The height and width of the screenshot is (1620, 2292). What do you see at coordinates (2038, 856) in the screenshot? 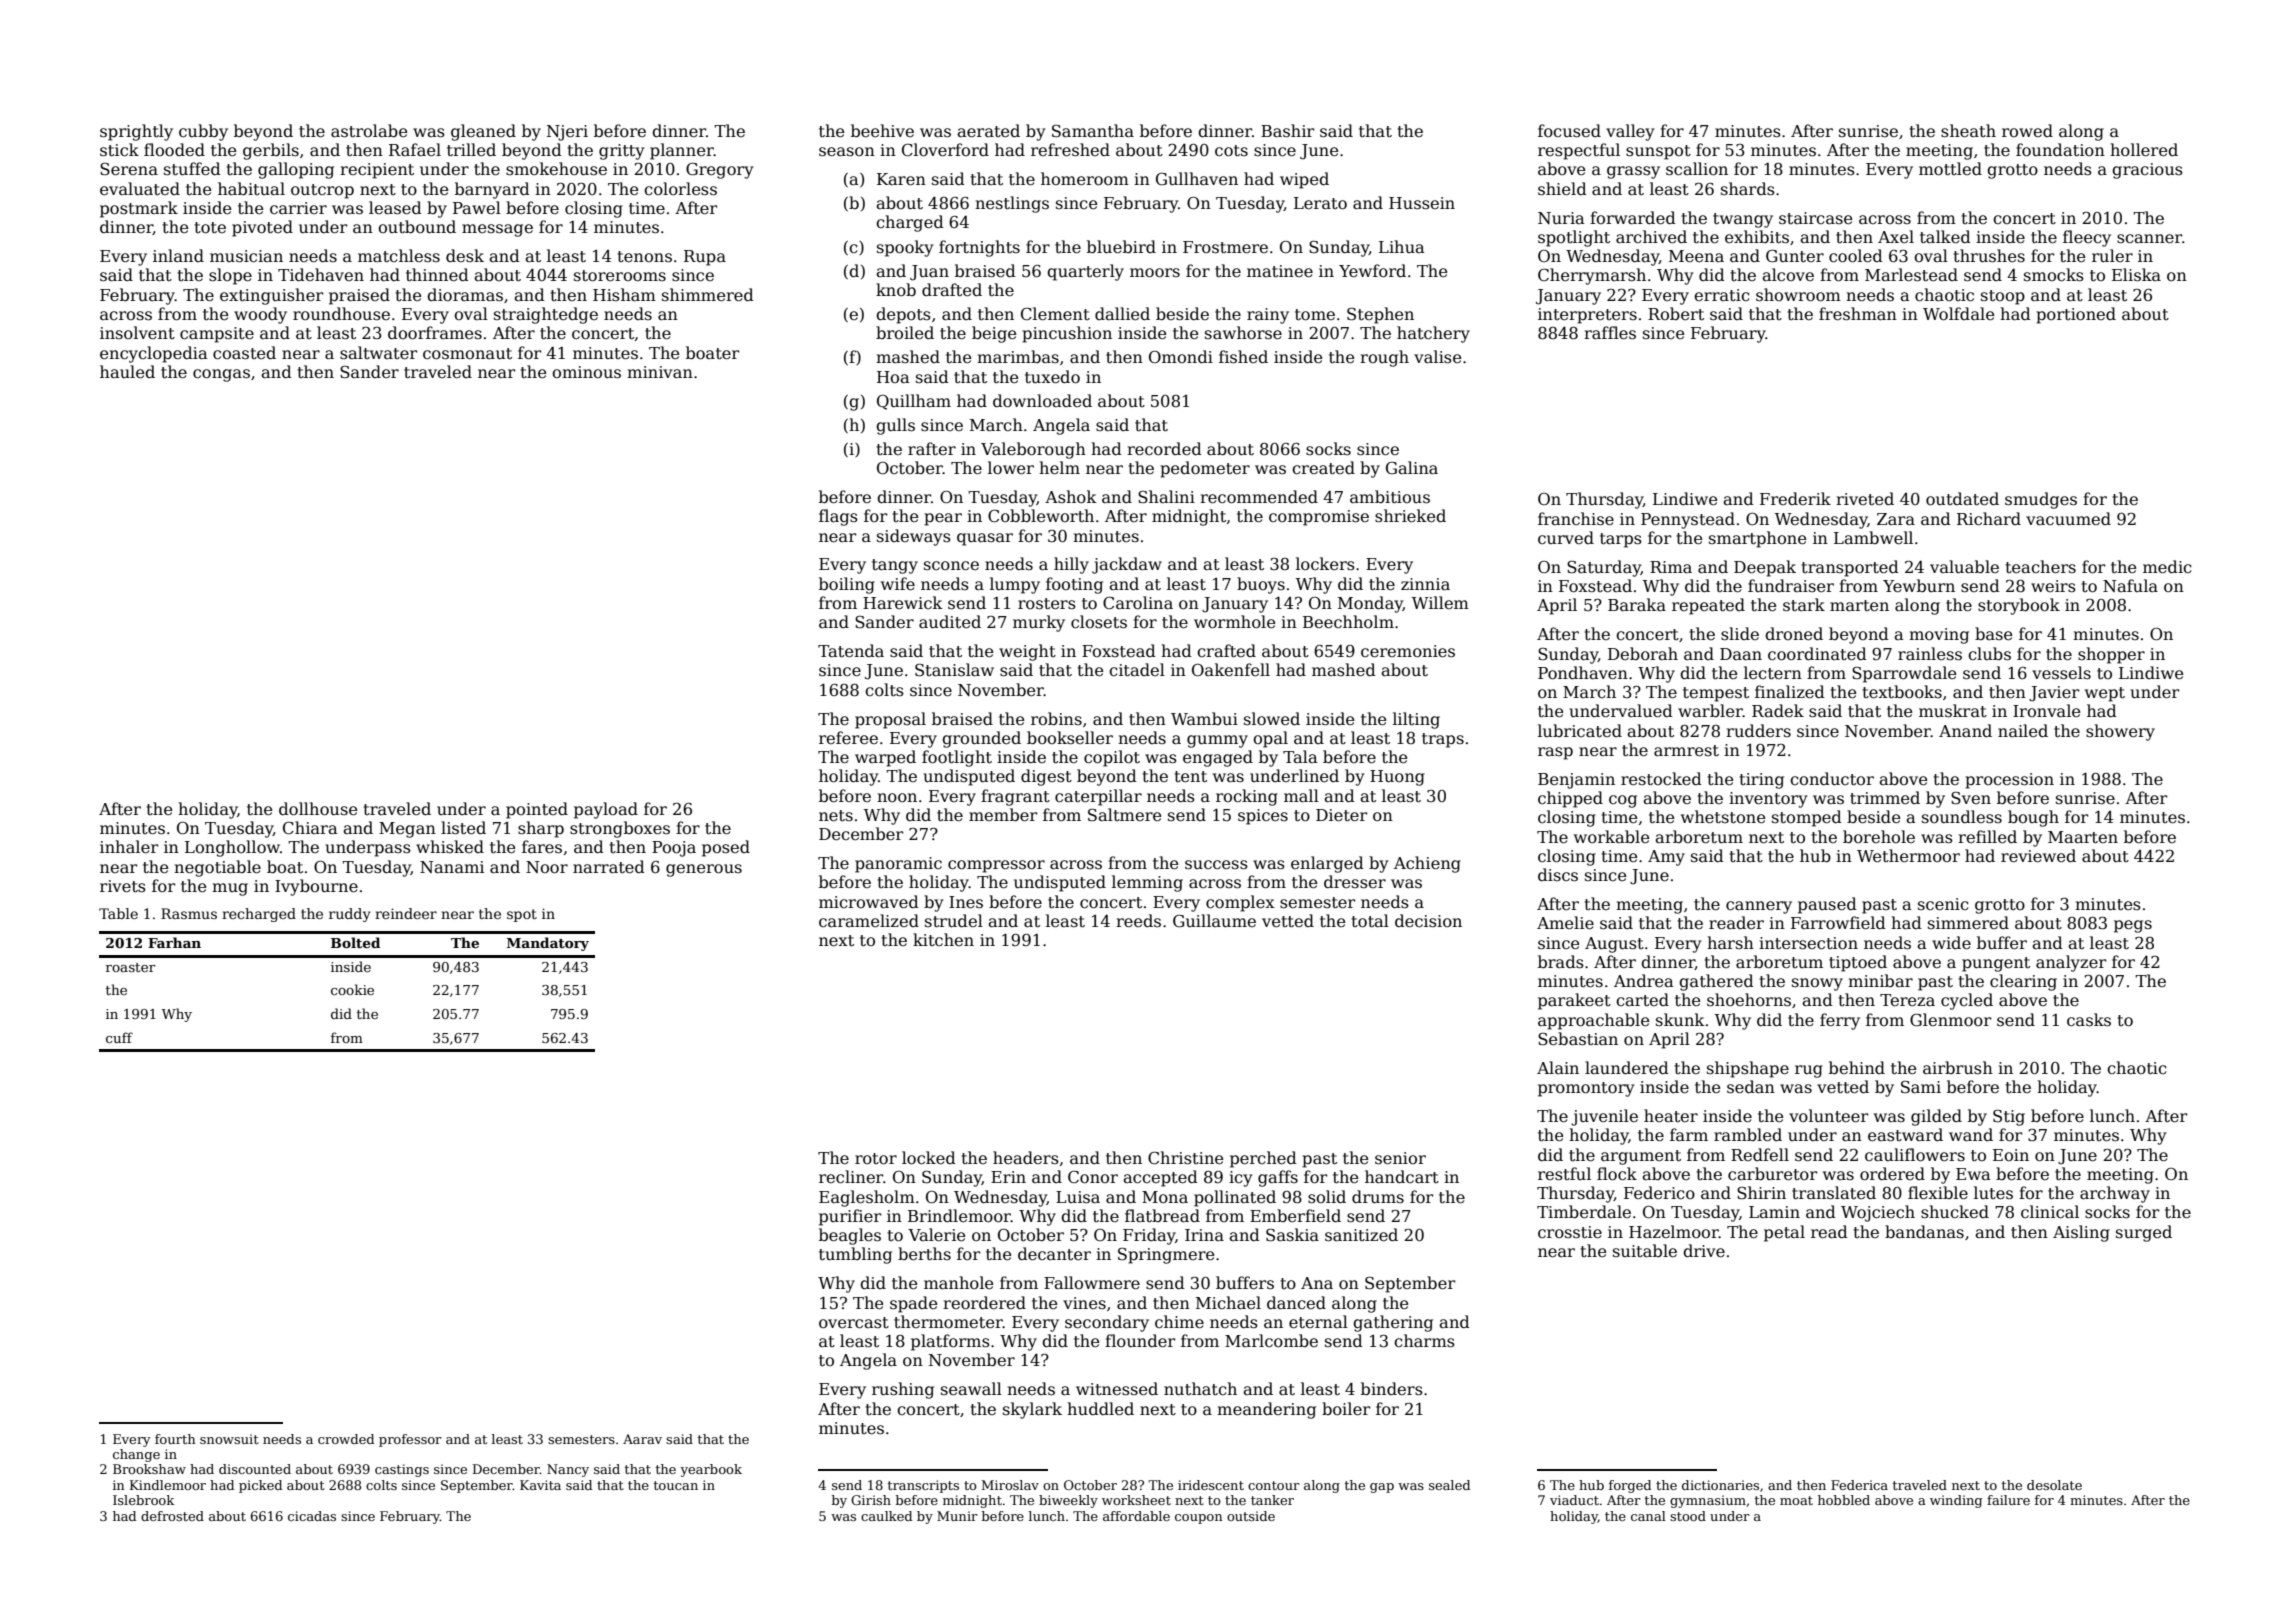
I see `reviewed` at bounding box center [2038, 856].
